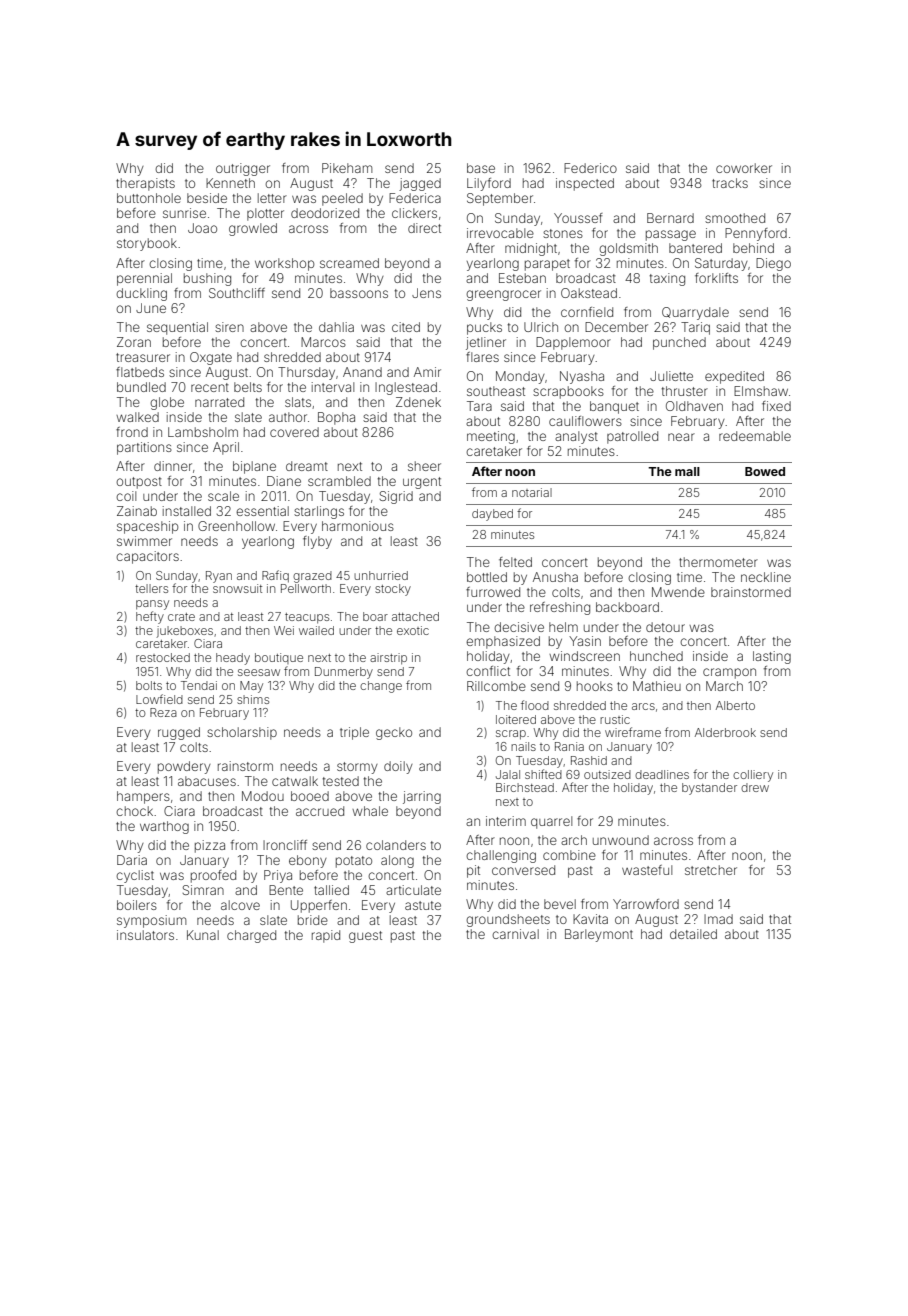 The height and width of the image is (1316, 908). Describe the element at coordinates (695, 328) in the image. I see `Tariq` at that location.
